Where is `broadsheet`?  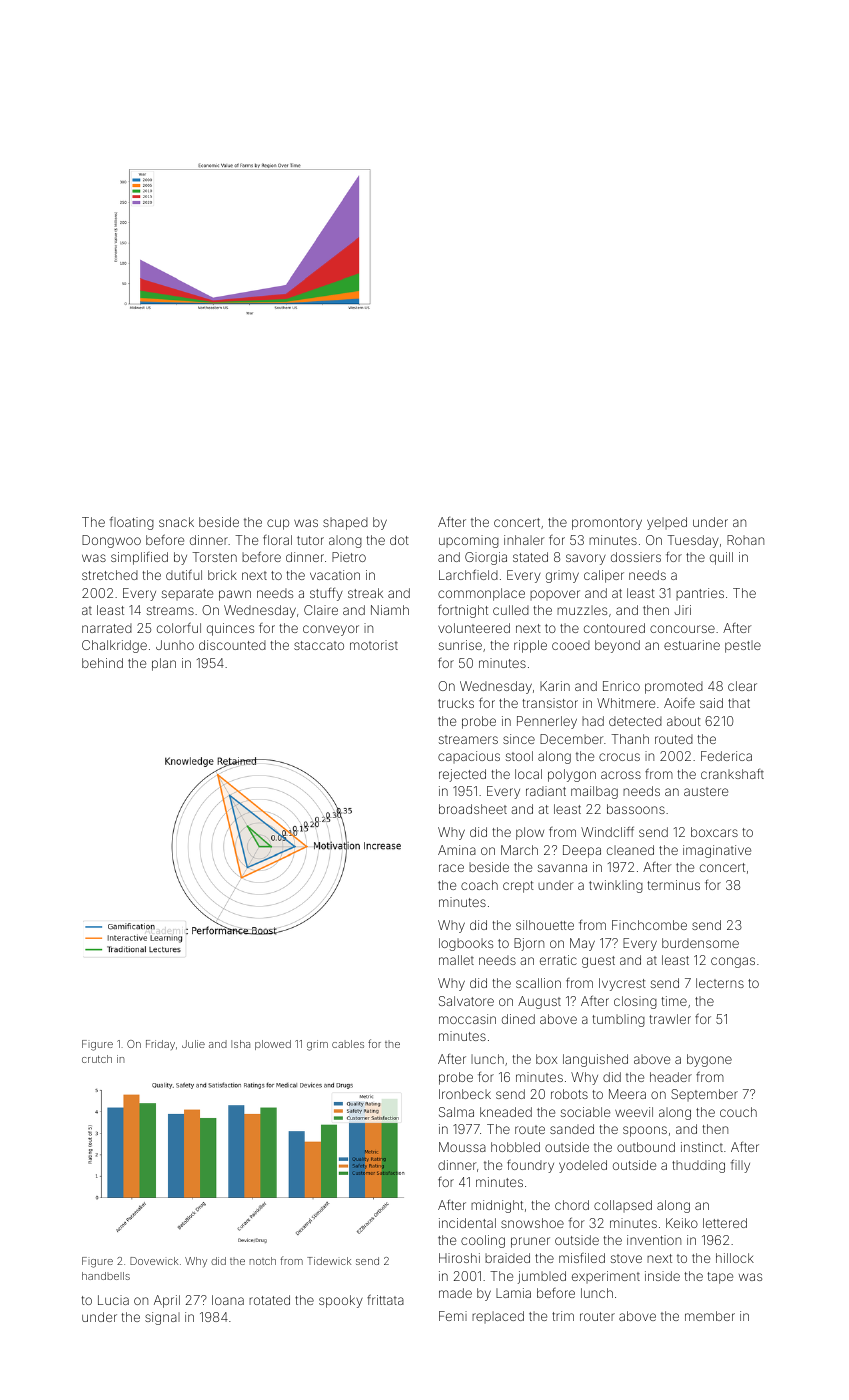 broadsheet is located at coordinates (473, 809).
